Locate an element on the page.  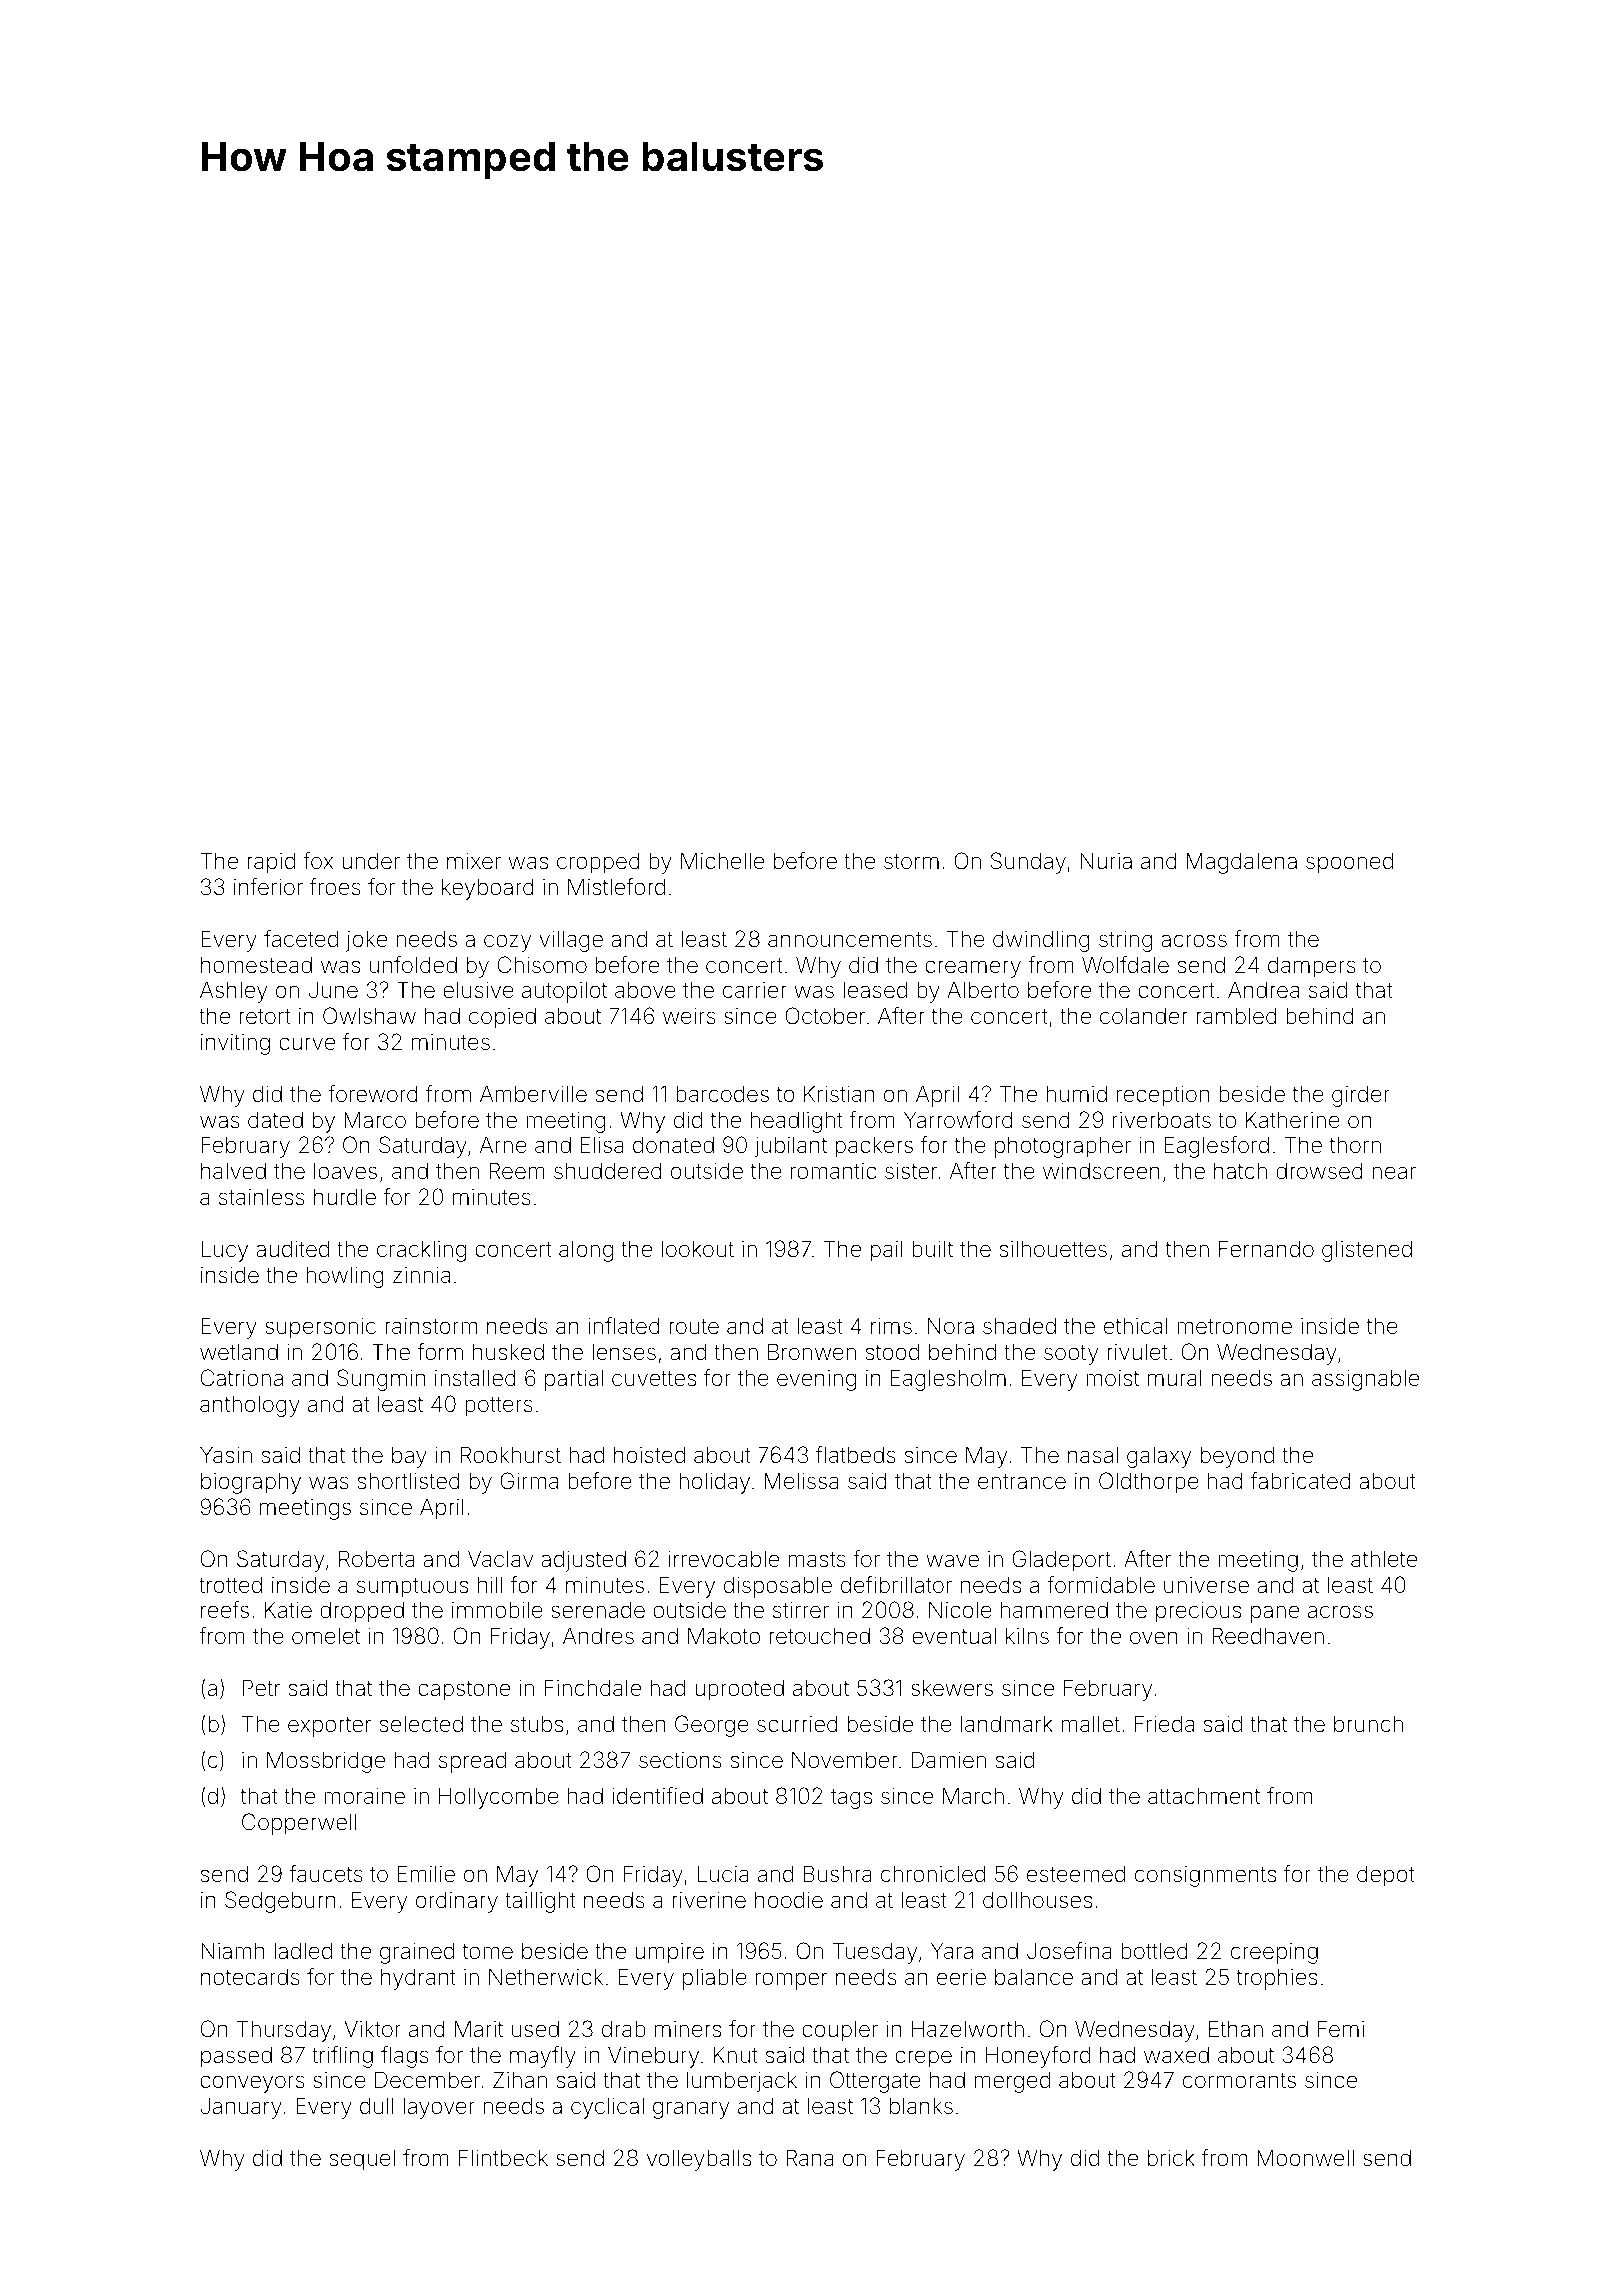
route is located at coordinates (694, 1327).
